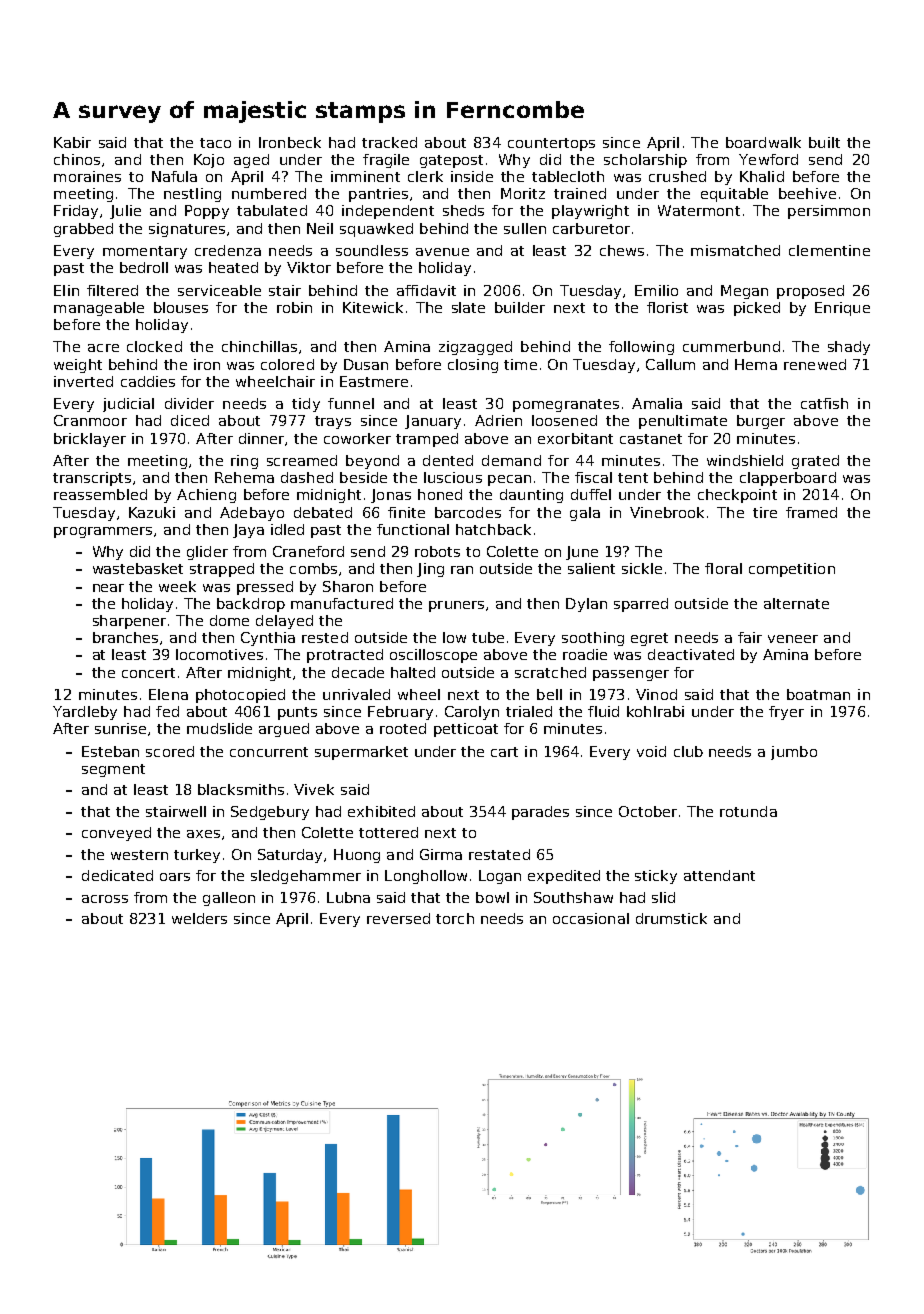 Image resolution: width=924 pixels, height=1314 pixels. I want to click on windshield, so click(745, 460).
